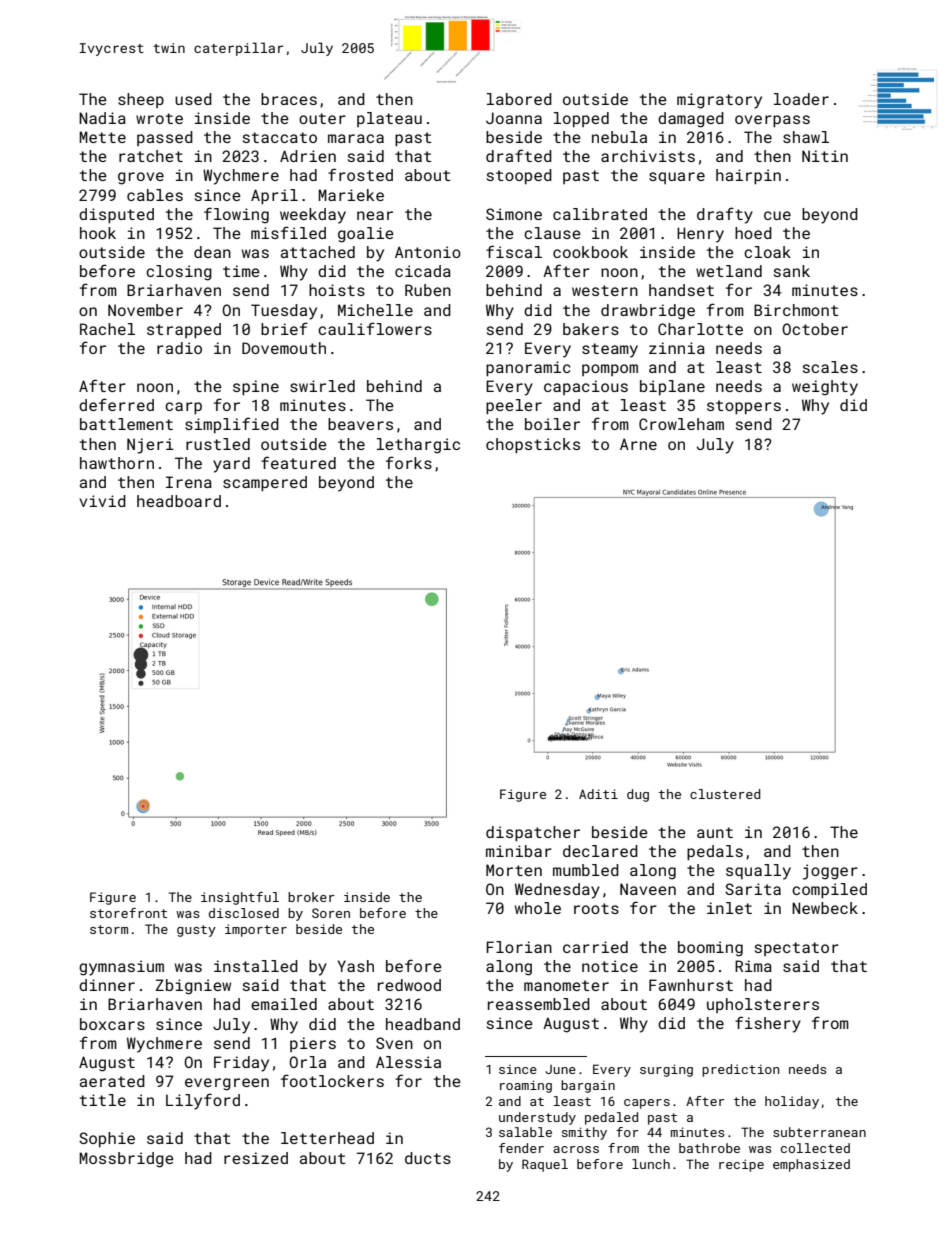 Image resolution: width=952 pixels, height=1233 pixels. What do you see at coordinates (825, 388) in the screenshot?
I see `weighty` at bounding box center [825, 388].
